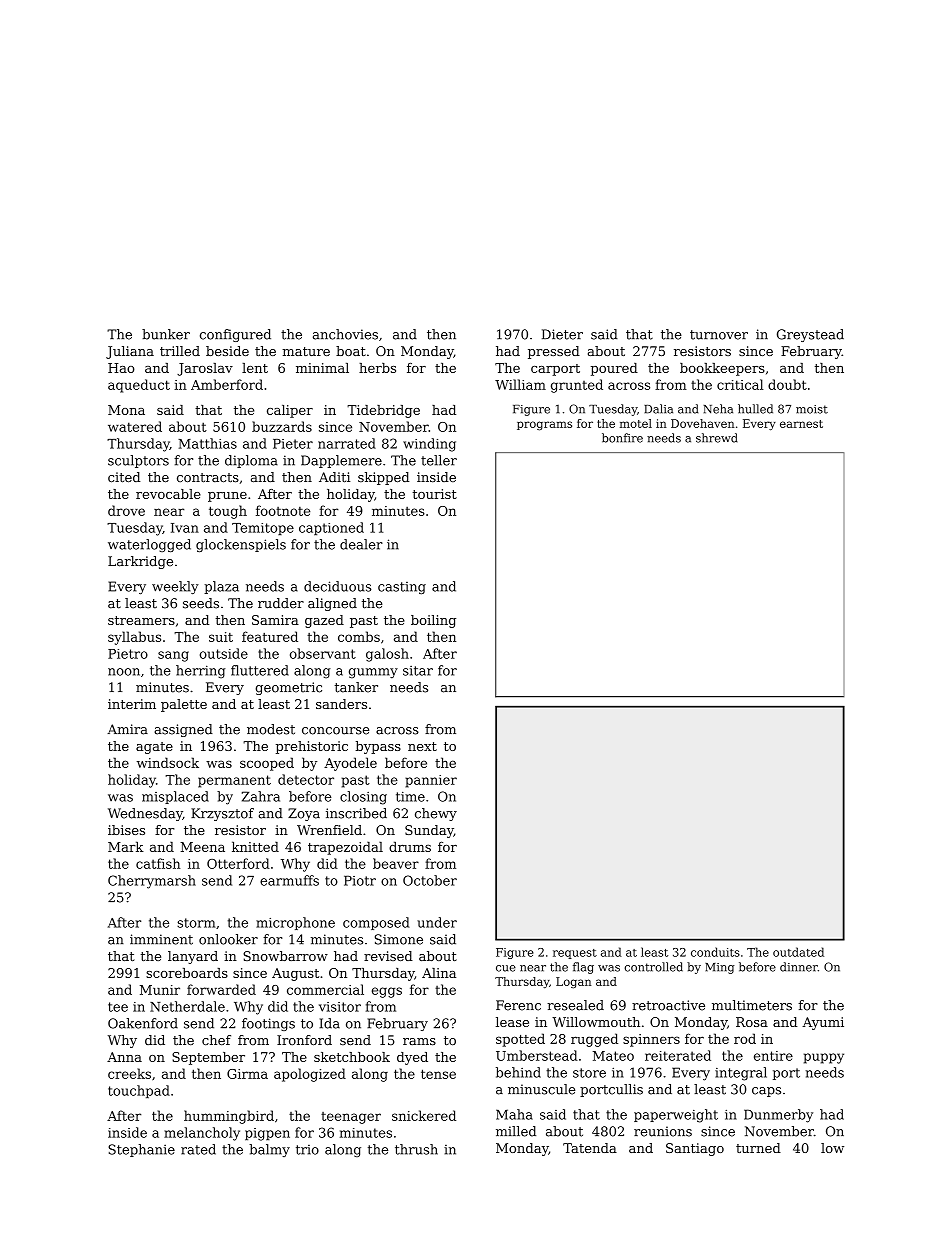  What do you see at coordinates (590, 1148) in the image?
I see `Tatenda` at bounding box center [590, 1148].
